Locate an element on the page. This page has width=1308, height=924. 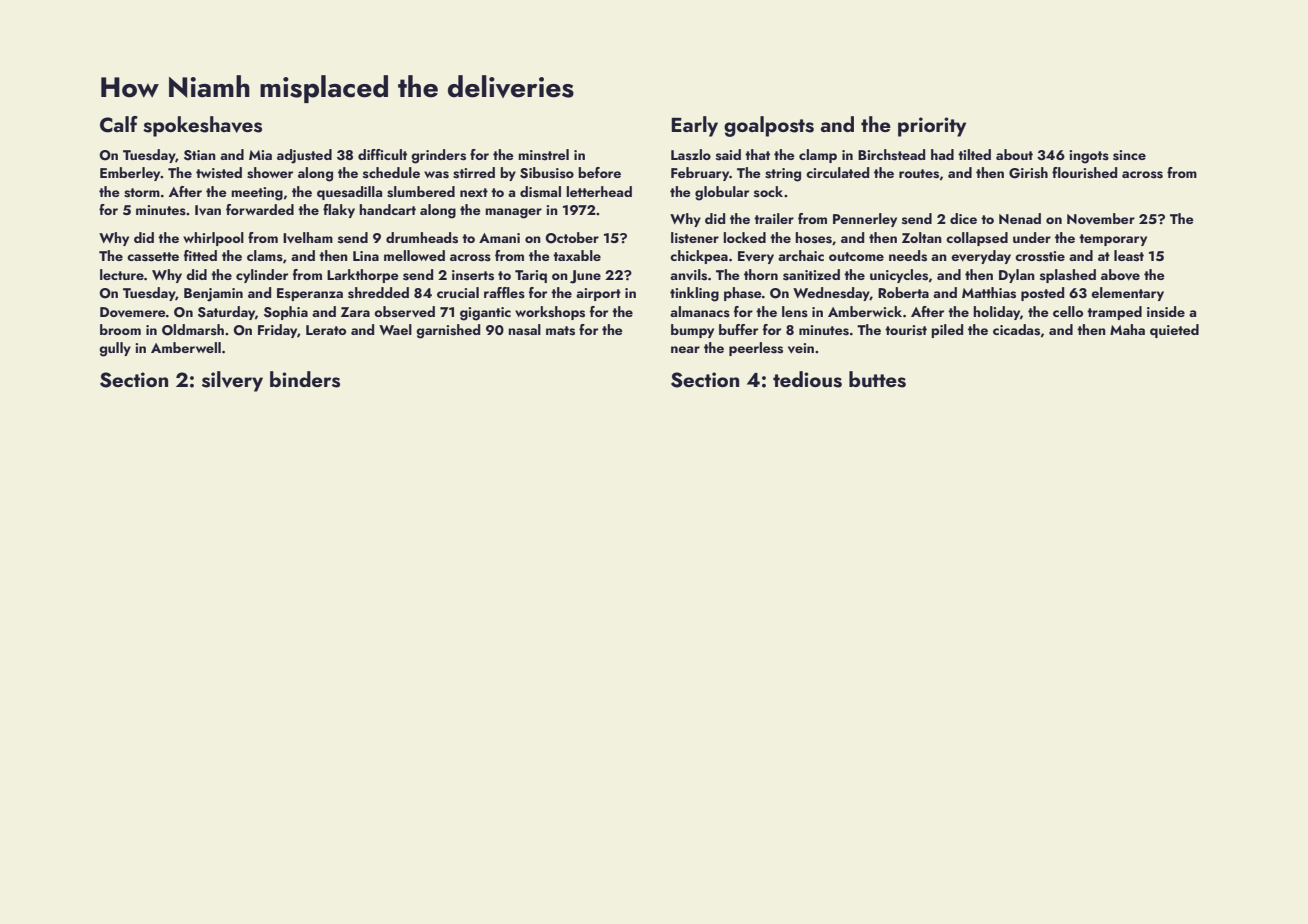
cicadas is located at coordinates (1016, 330).
